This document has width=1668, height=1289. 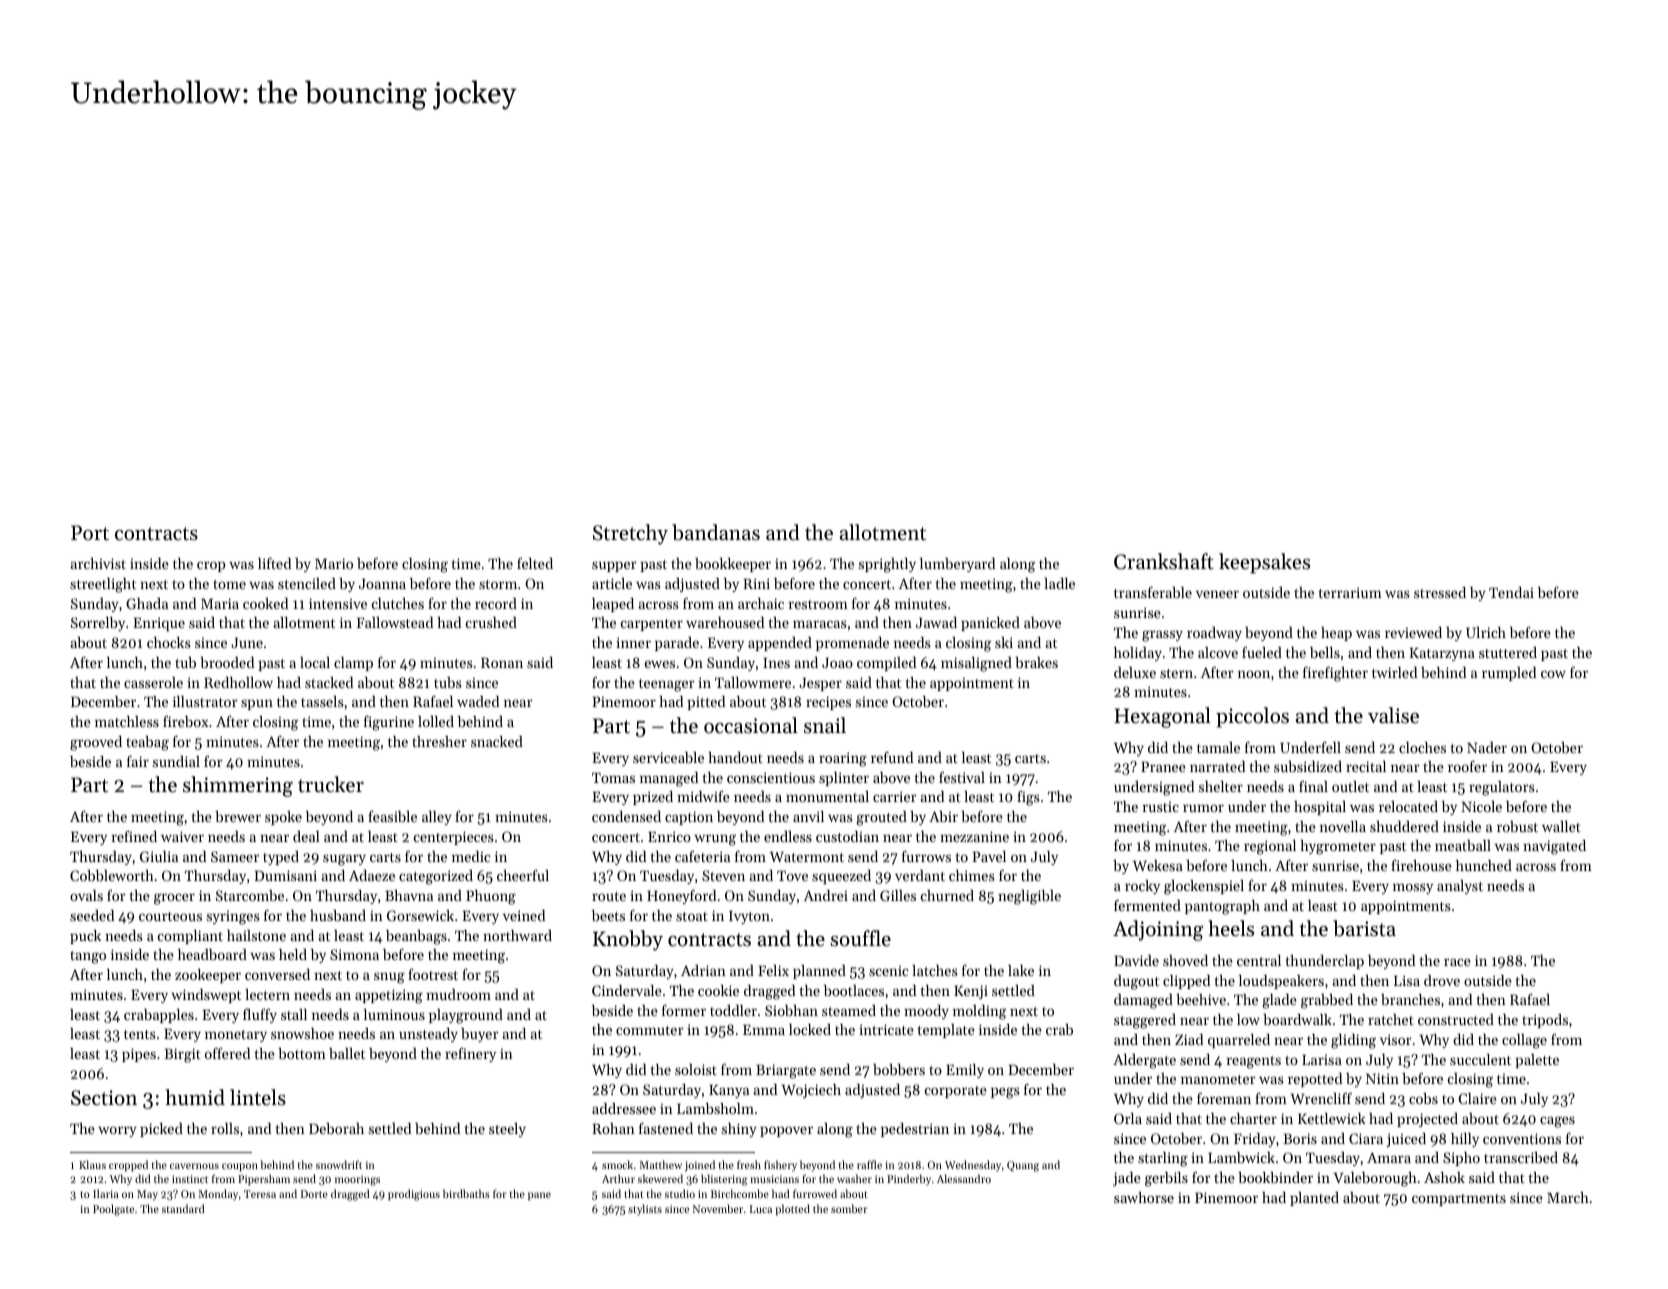 What do you see at coordinates (183, 1208) in the document?
I see `standard` at bounding box center [183, 1208].
